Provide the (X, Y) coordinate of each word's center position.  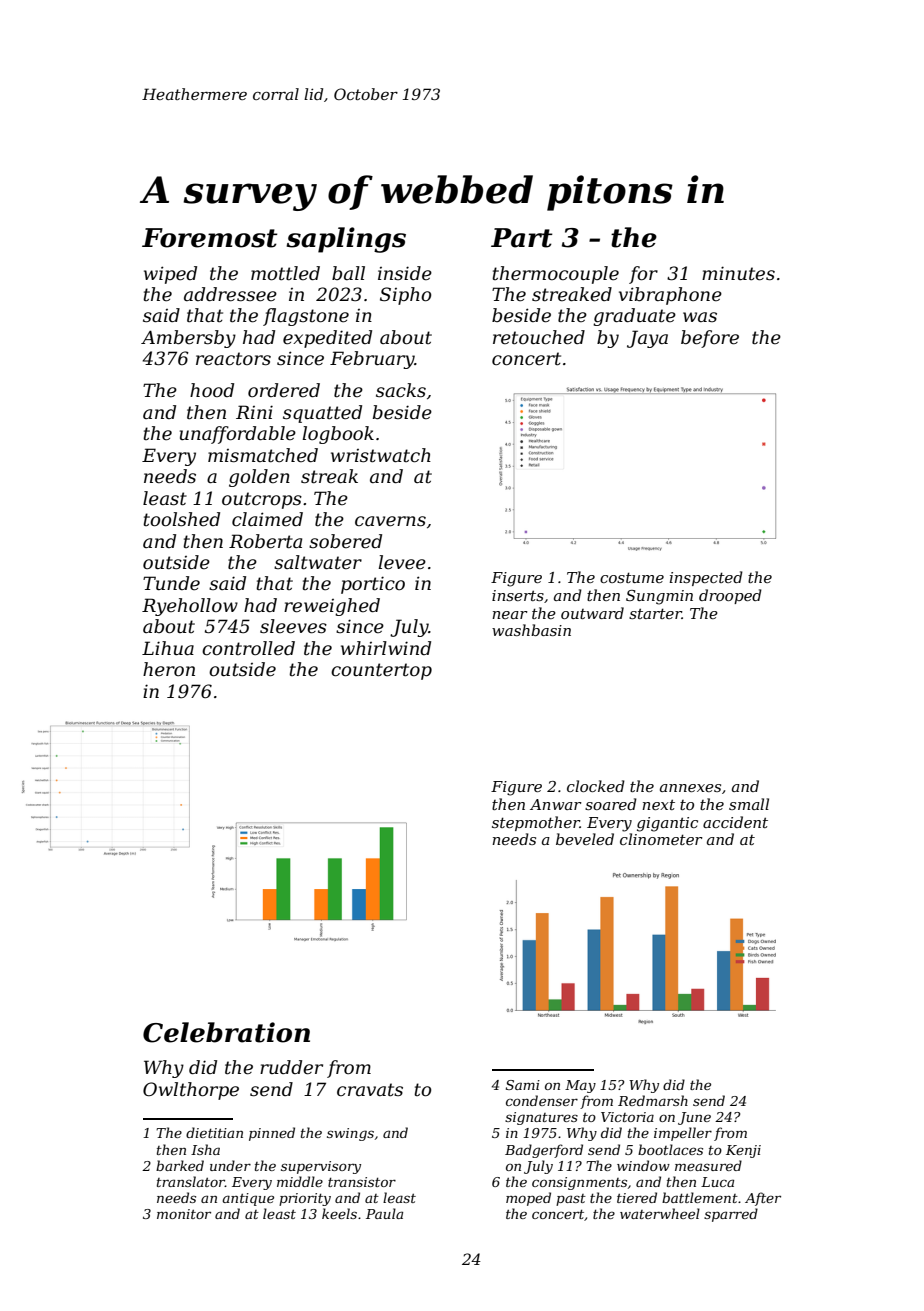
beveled (585, 839)
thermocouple (555, 275)
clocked (596, 786)
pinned (272, 1134)
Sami (523, 1085)
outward (592, 613)
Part (522, 238)
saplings (346, 240)
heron (169, 669)
